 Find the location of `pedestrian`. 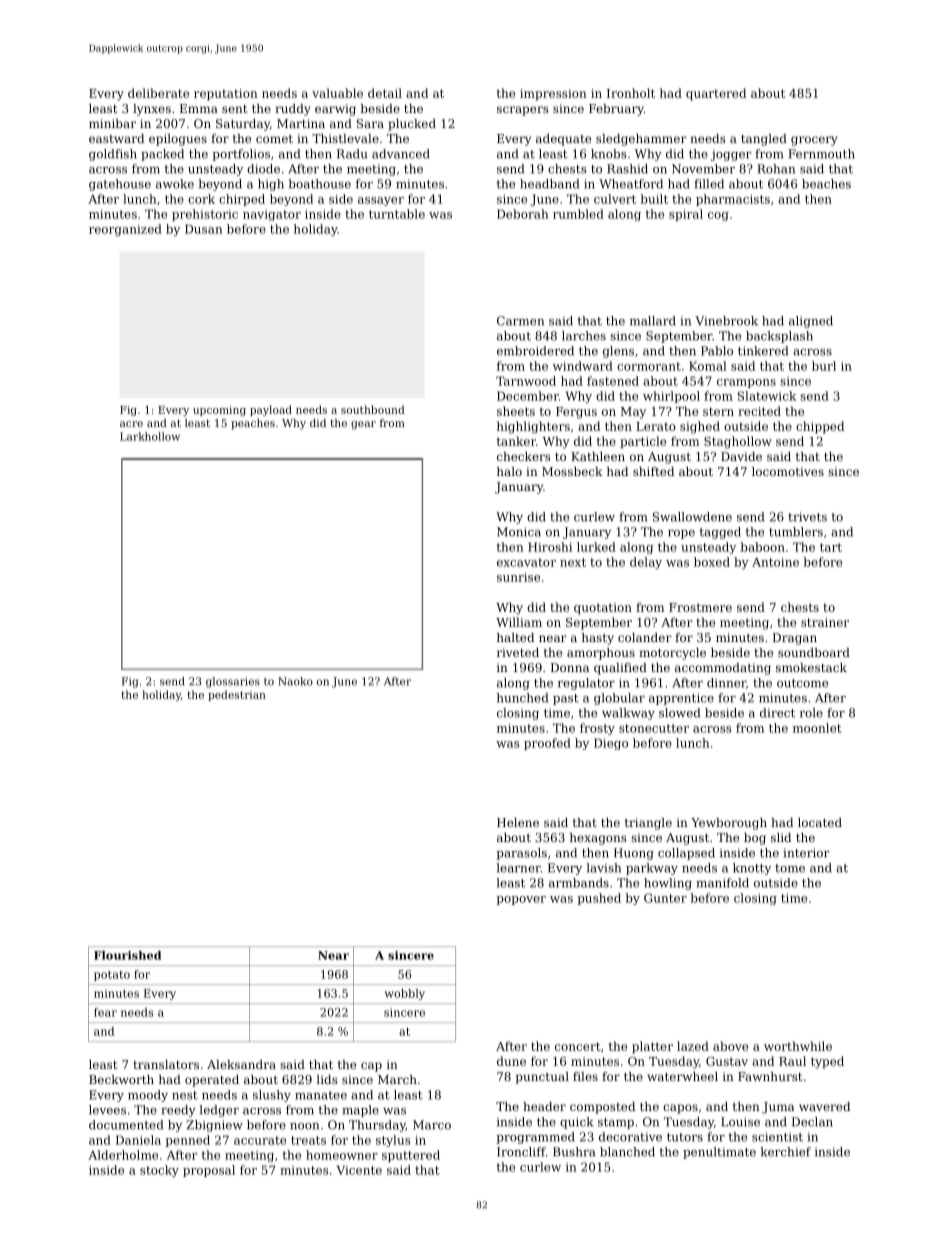

pedestrian is located at coordinates (237, 695).
